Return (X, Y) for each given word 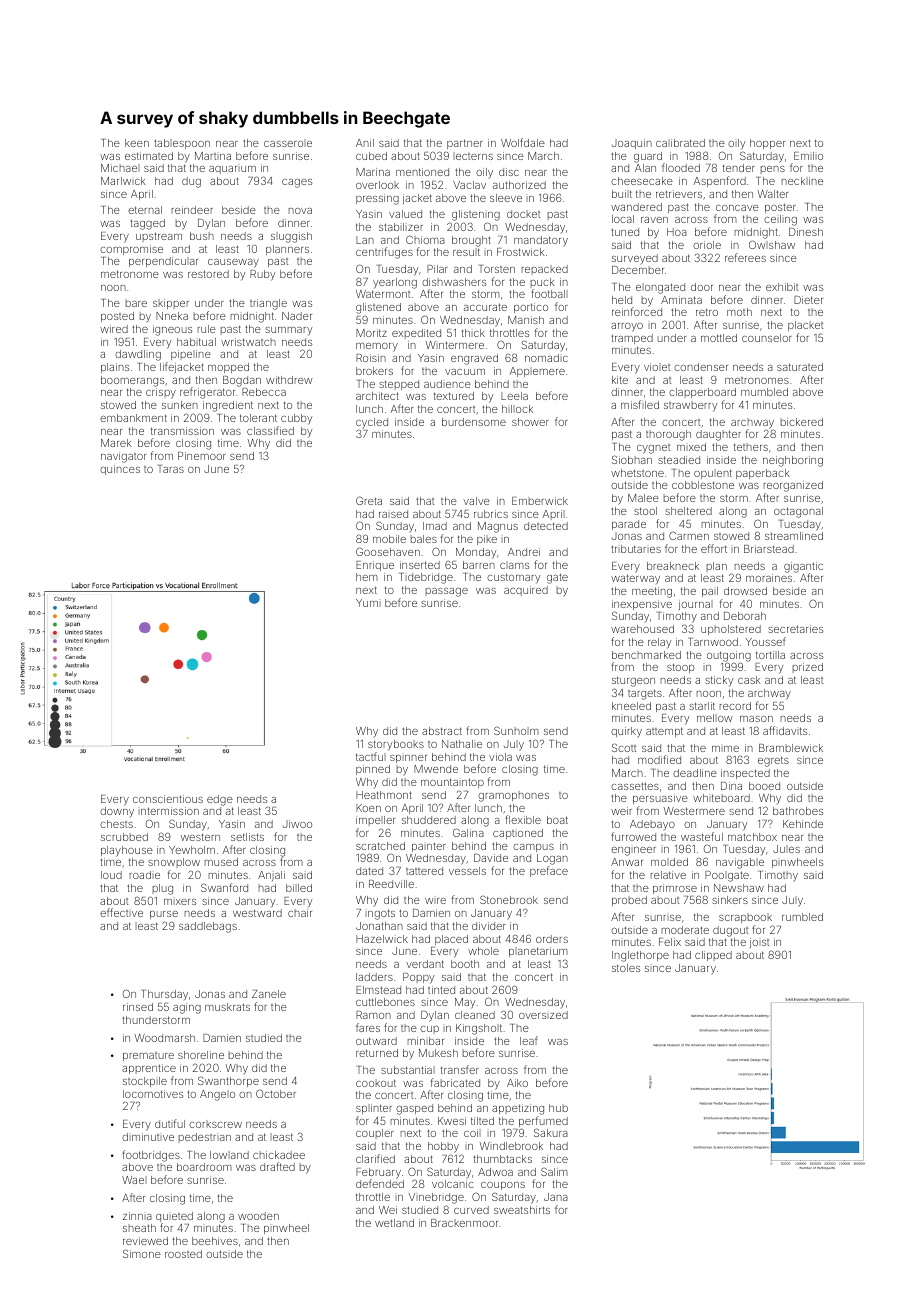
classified (270, 430)
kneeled (631, 706)
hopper (767, 144)
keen (137, 143)
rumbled (802, 917)
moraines (769, 578)
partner (465, 144)
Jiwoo (297, 824)
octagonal (798, 512)
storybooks (396, 745)
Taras (171, 469)
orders (552, 939)
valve (476, 501)
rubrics (491, 514)
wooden (258, 1216)
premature (148, 1056)
